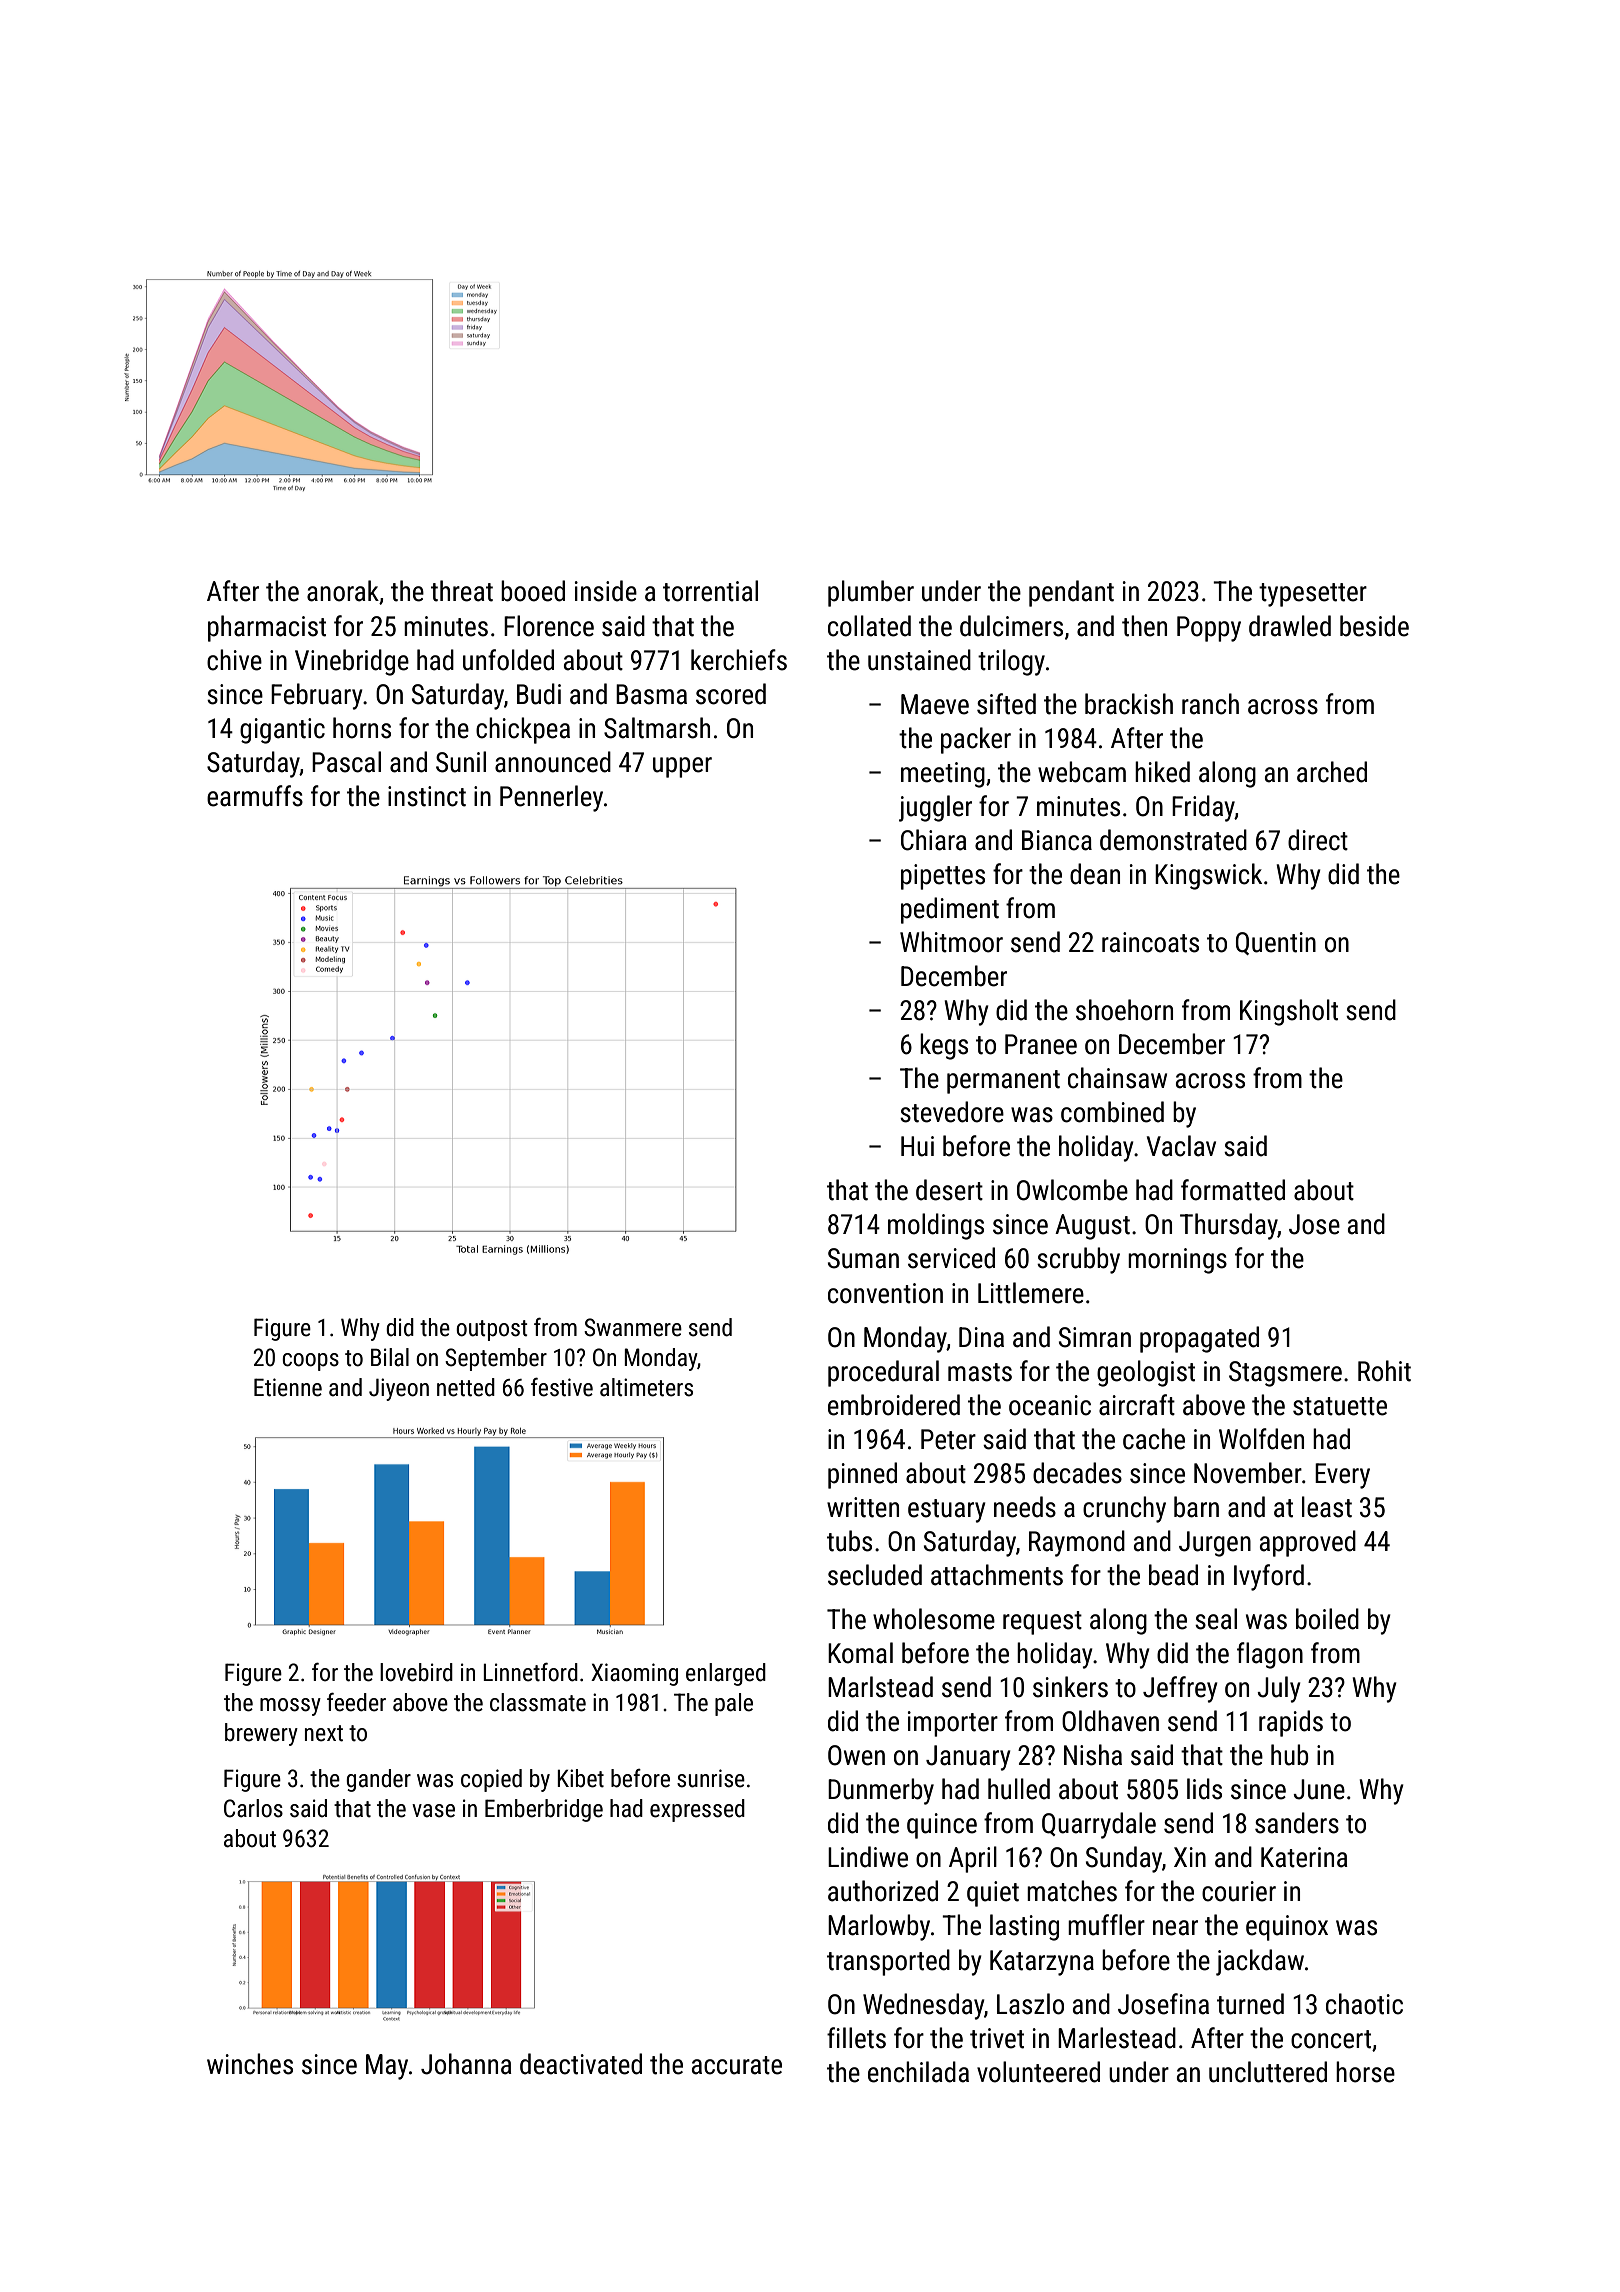  What do you see at coordinates (253, 1808) in the image?
I see `Carlos` at bounding box center [253, 1808].
